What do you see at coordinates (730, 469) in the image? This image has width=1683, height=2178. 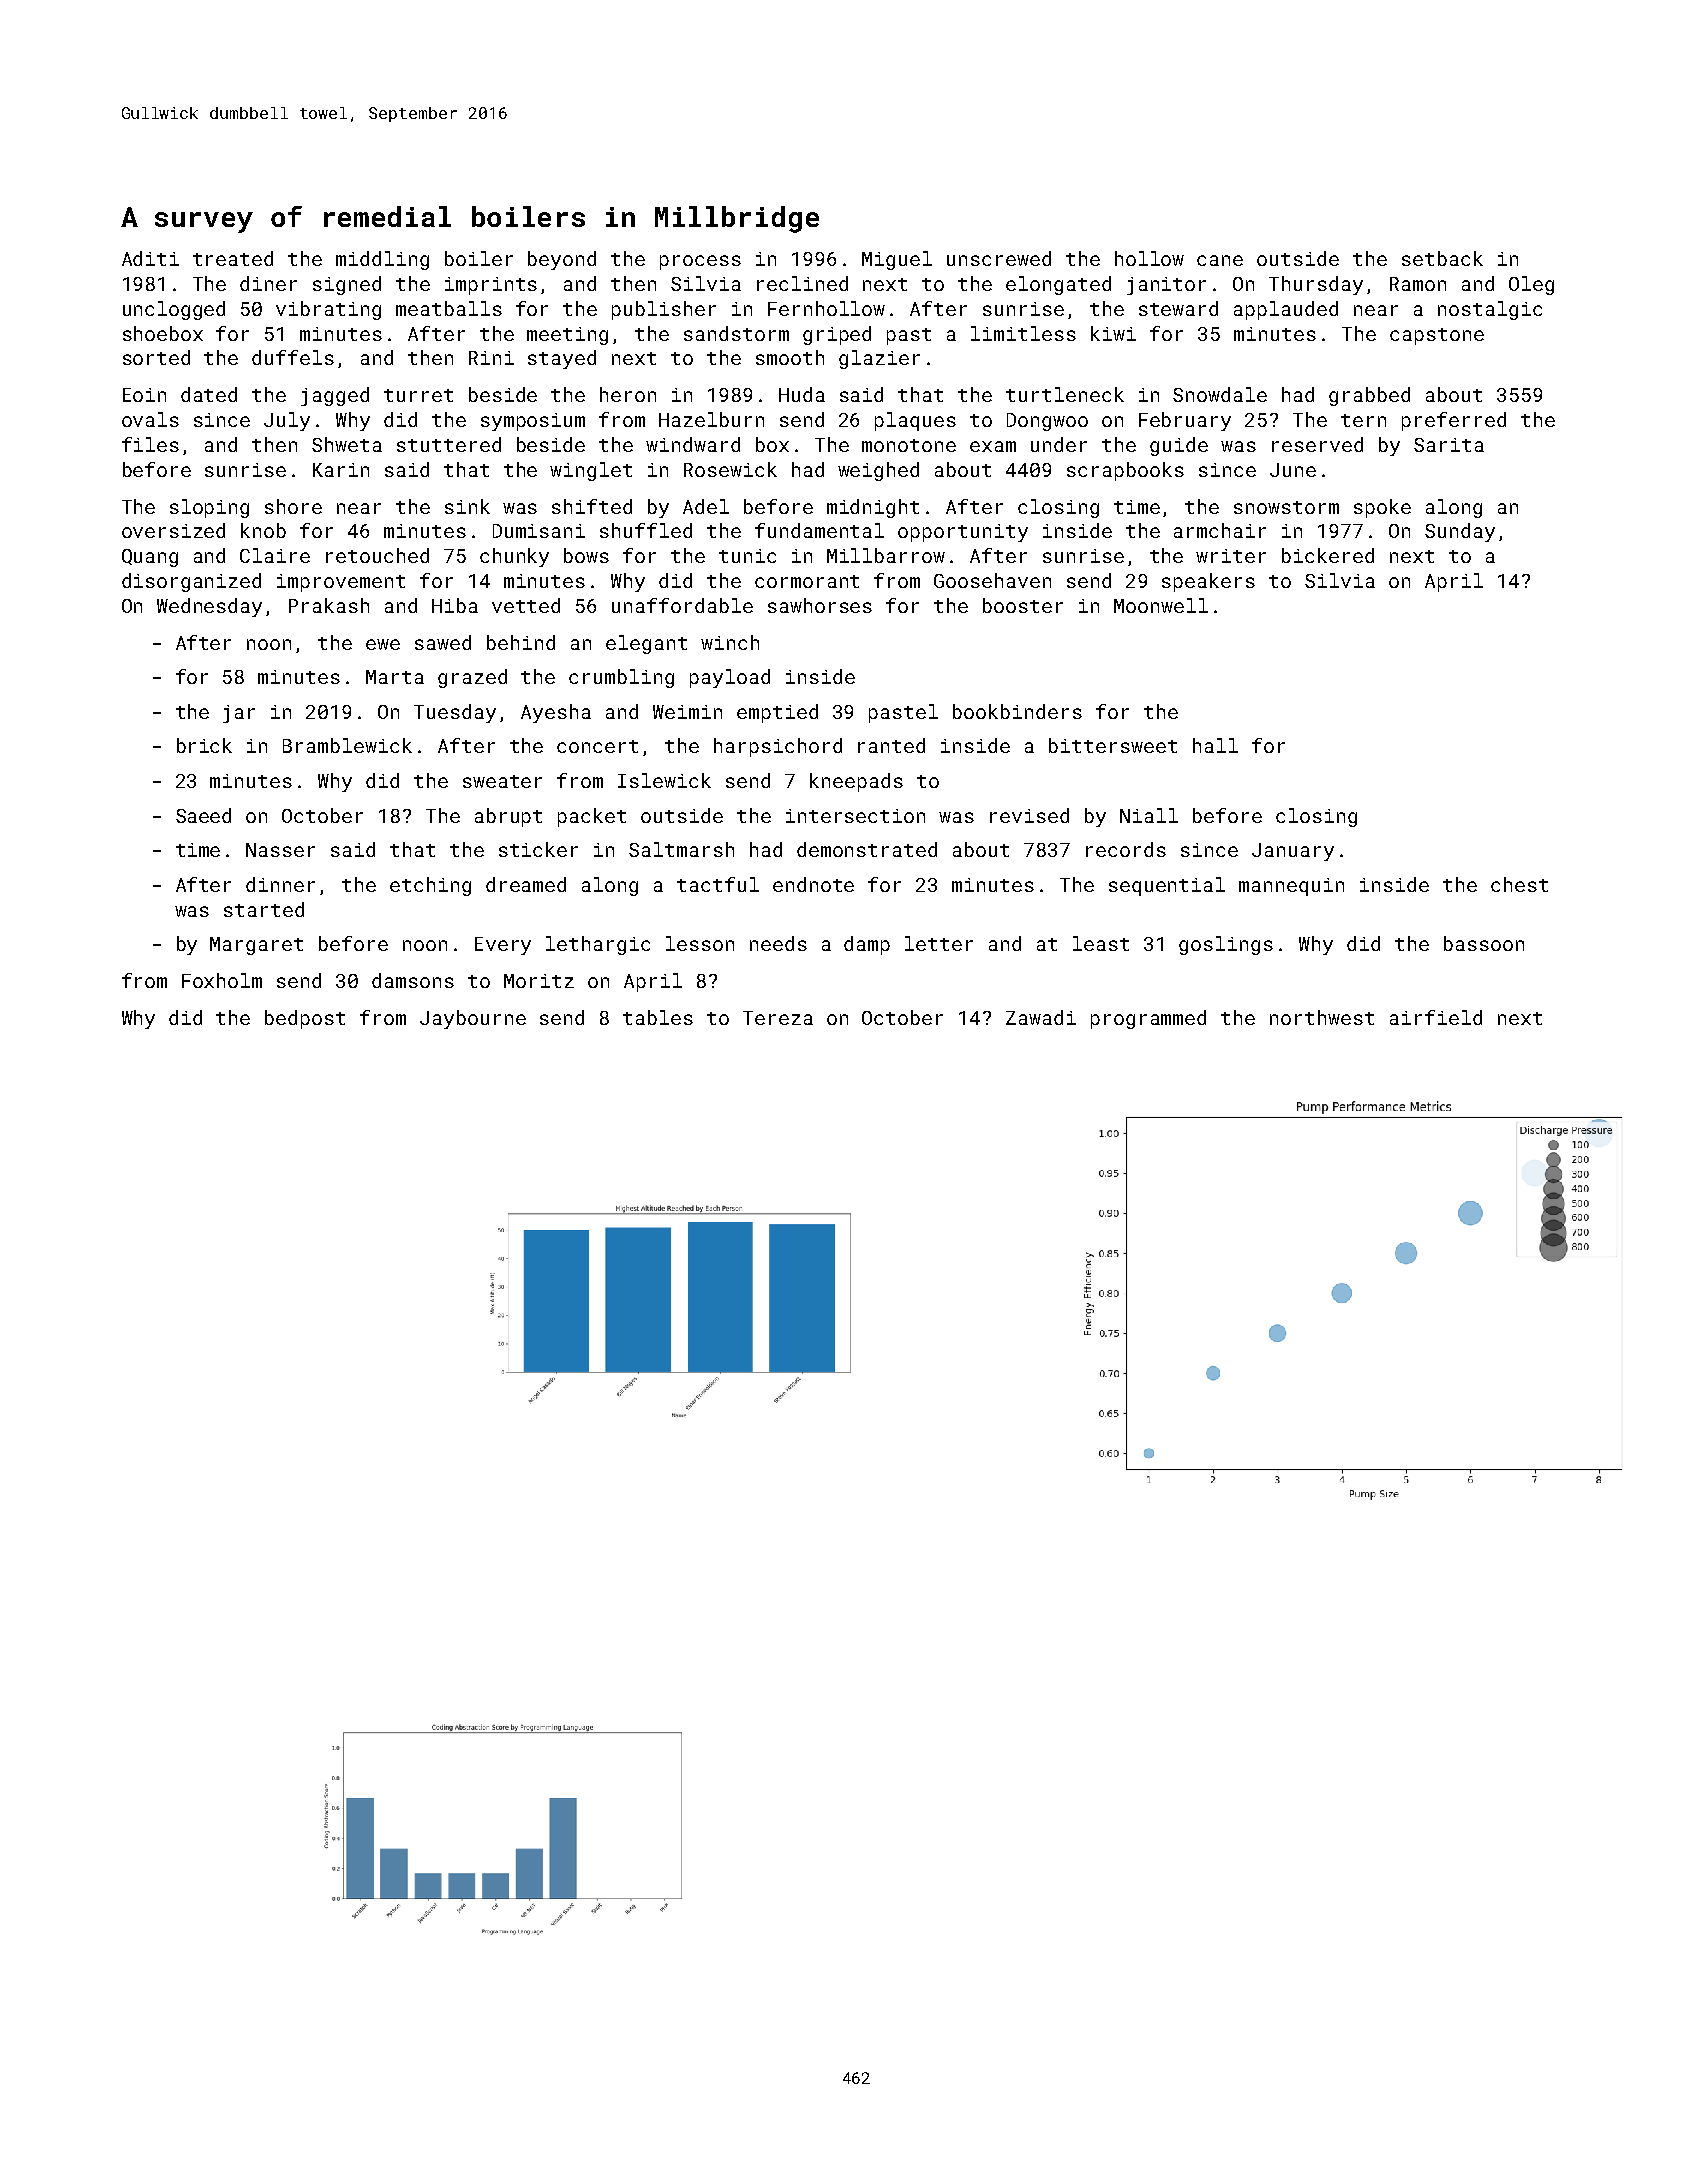 I see `Rosewick` at bounding box center [730, 469].
